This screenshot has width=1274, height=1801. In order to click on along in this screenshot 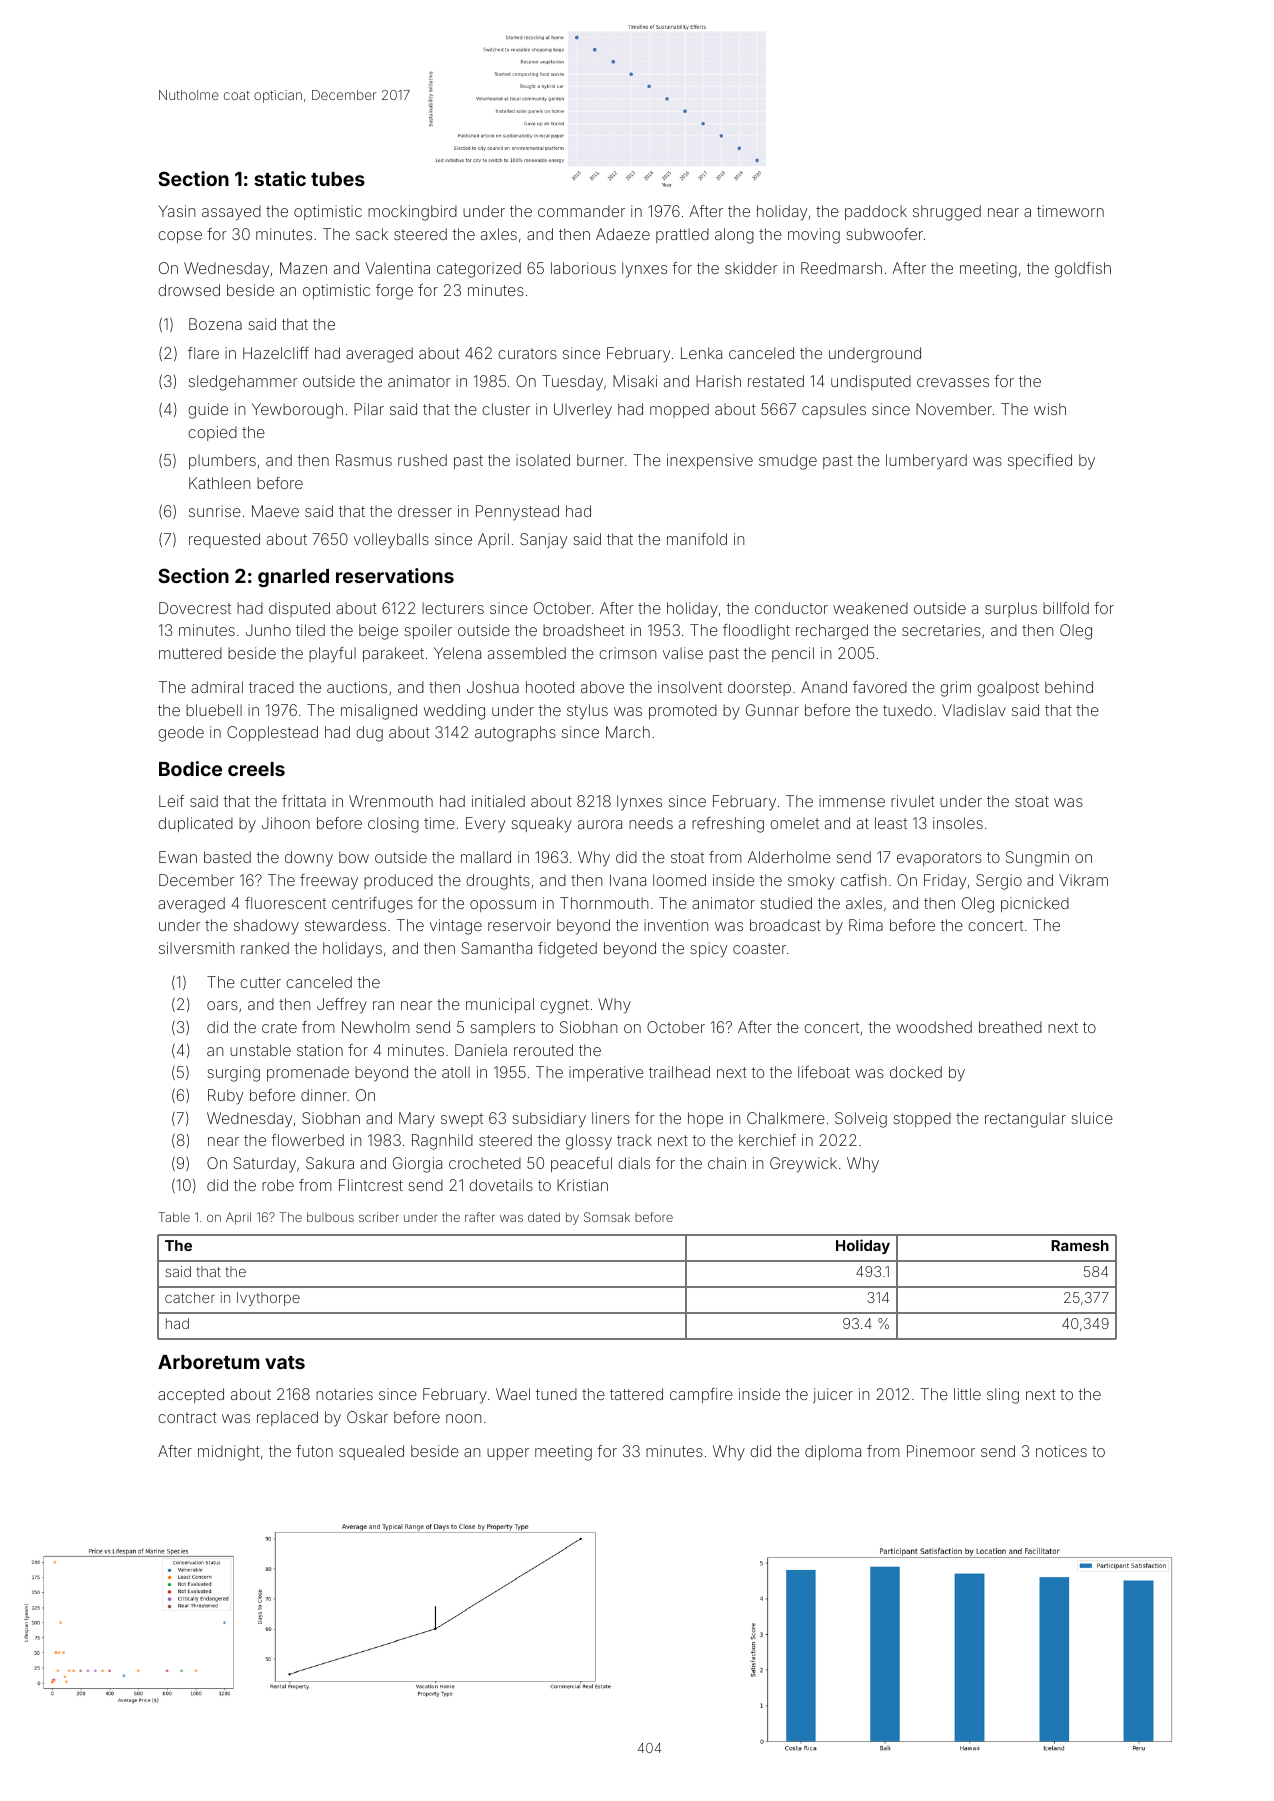, I will do `click(734, 236)`.
